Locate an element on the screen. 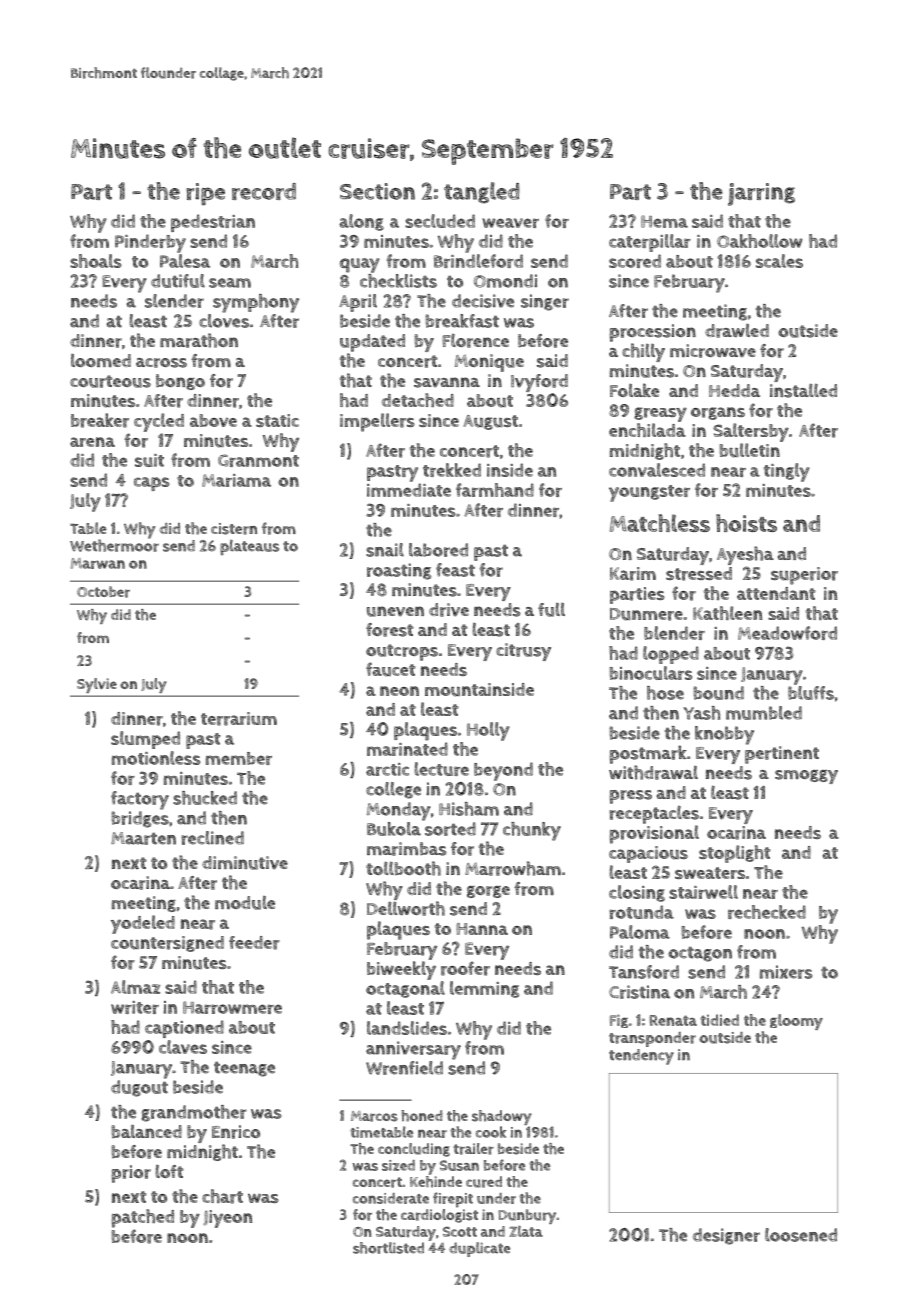 This screenshot has height=1316, width=908. Hisham is located at coordinates (469, 809).
